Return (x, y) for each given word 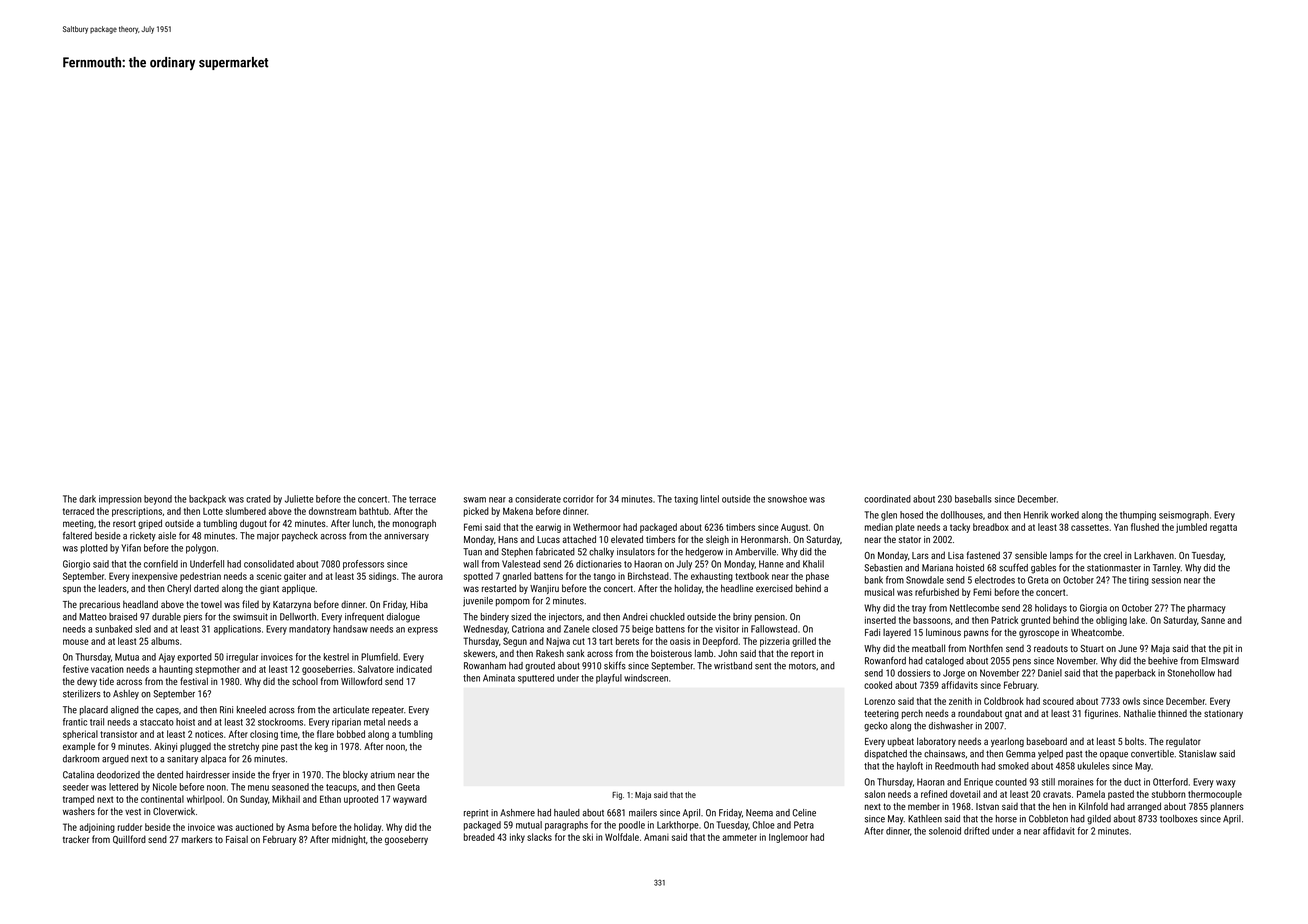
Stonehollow (1191, 673)
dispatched (885, 754)
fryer (281, 775)
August (794, 528)
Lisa (956, 555)
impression (120, 500)
